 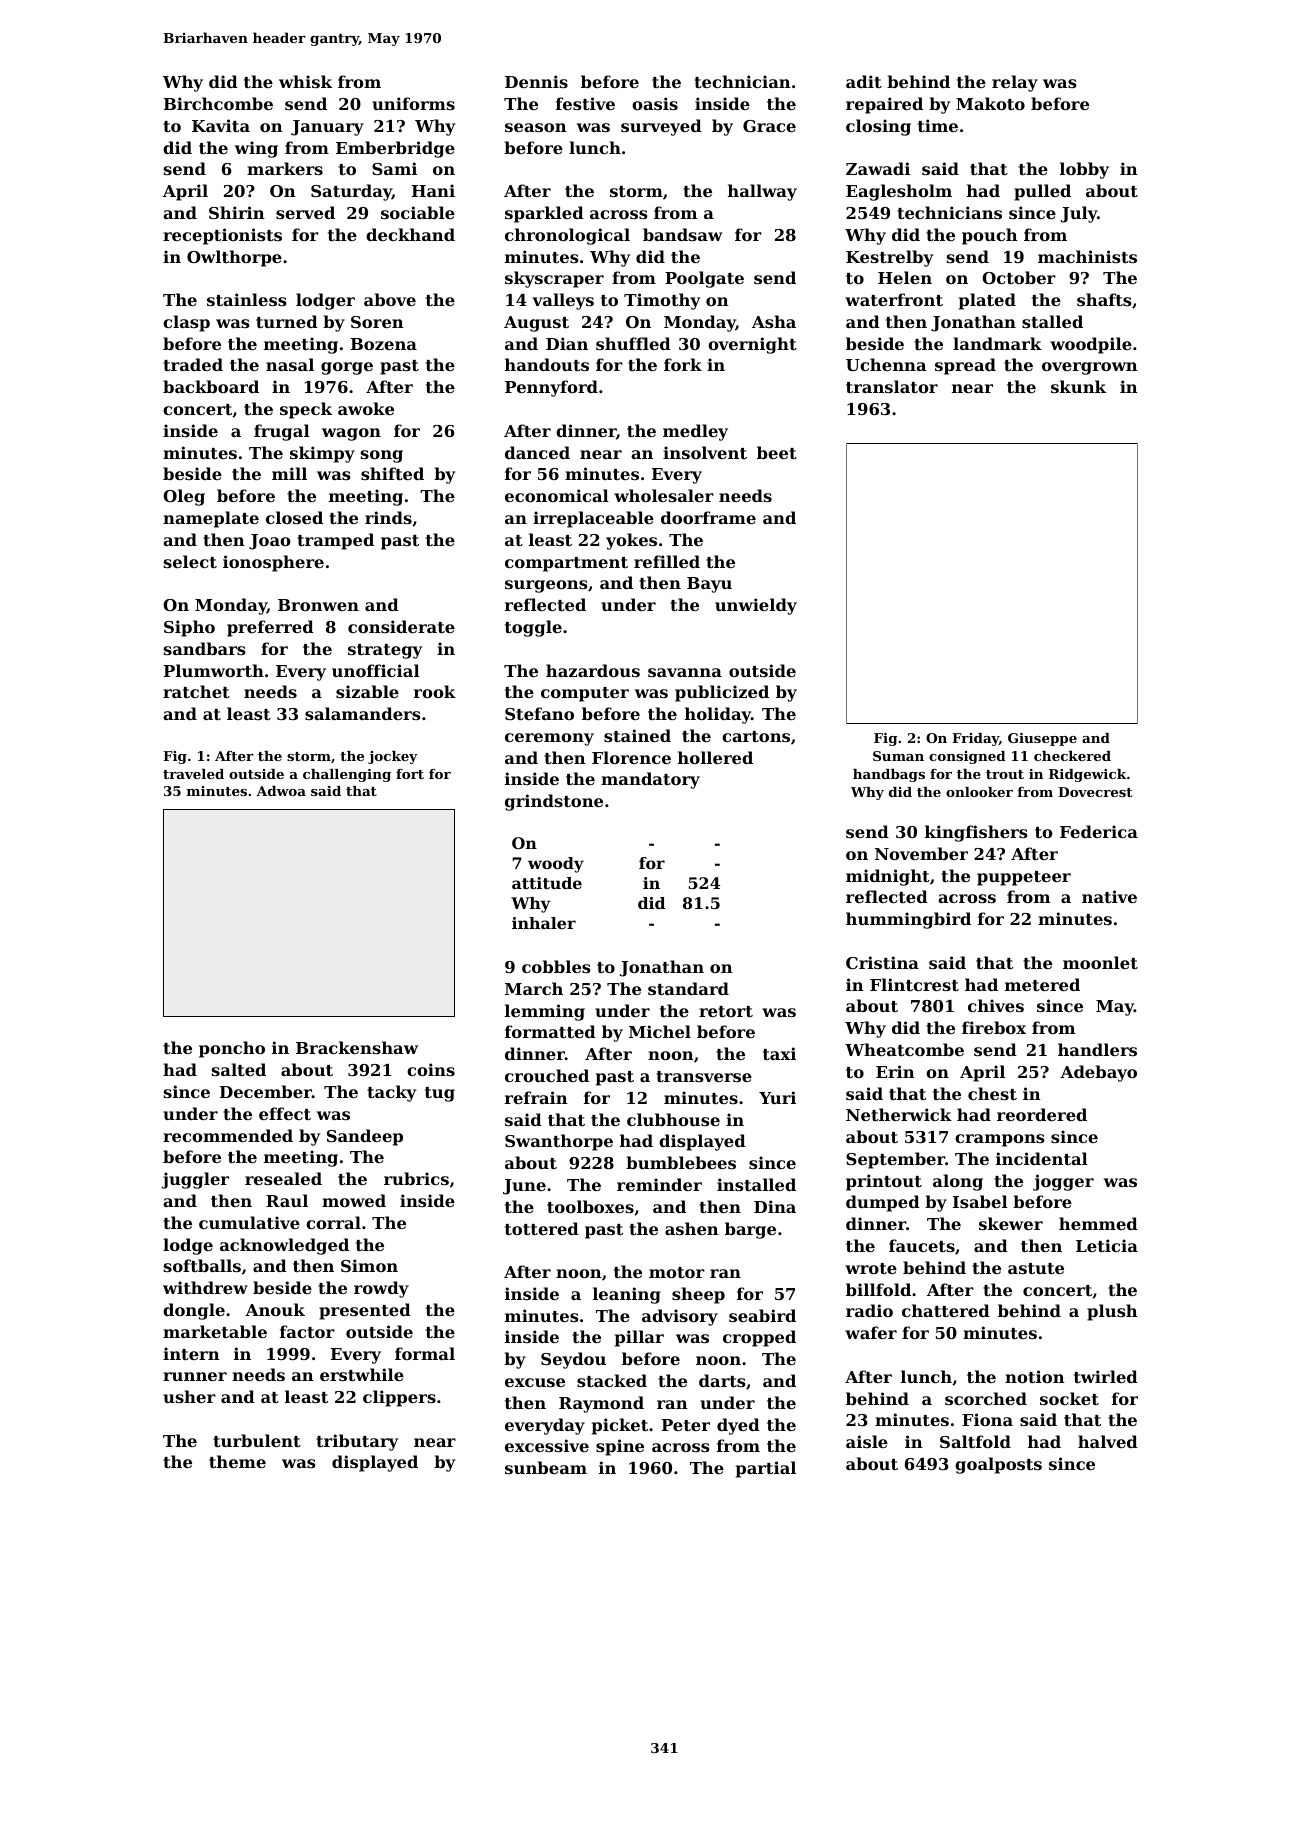 What do you see at coordinates (281, 791) in the image?
I see `Adwoa` at bounding box center [281, 791].
